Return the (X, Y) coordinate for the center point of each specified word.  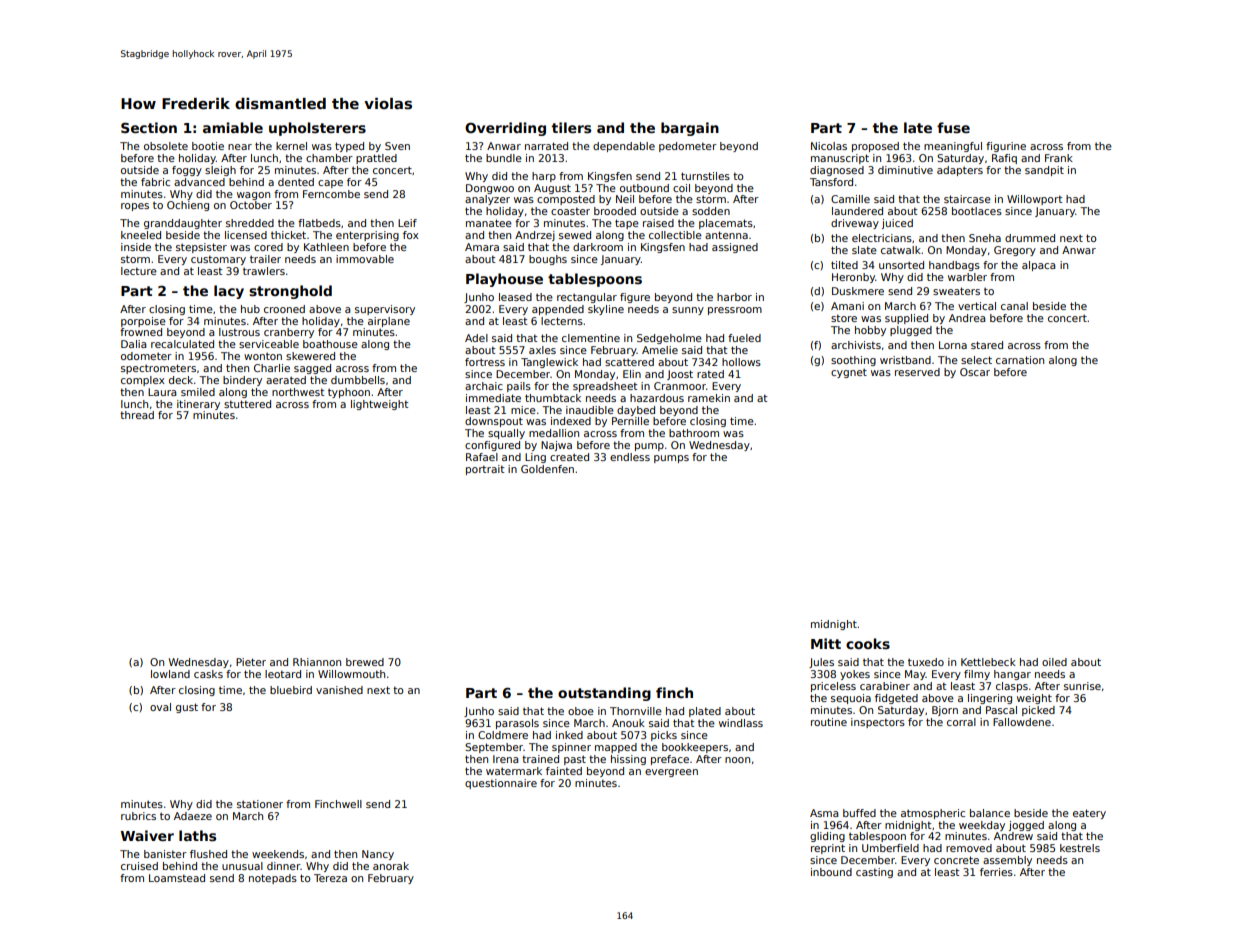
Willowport (1034, 200)
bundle (504, 158)
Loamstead (177, 878)
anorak (391, 866)
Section (149, 127)
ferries (996, 872)
